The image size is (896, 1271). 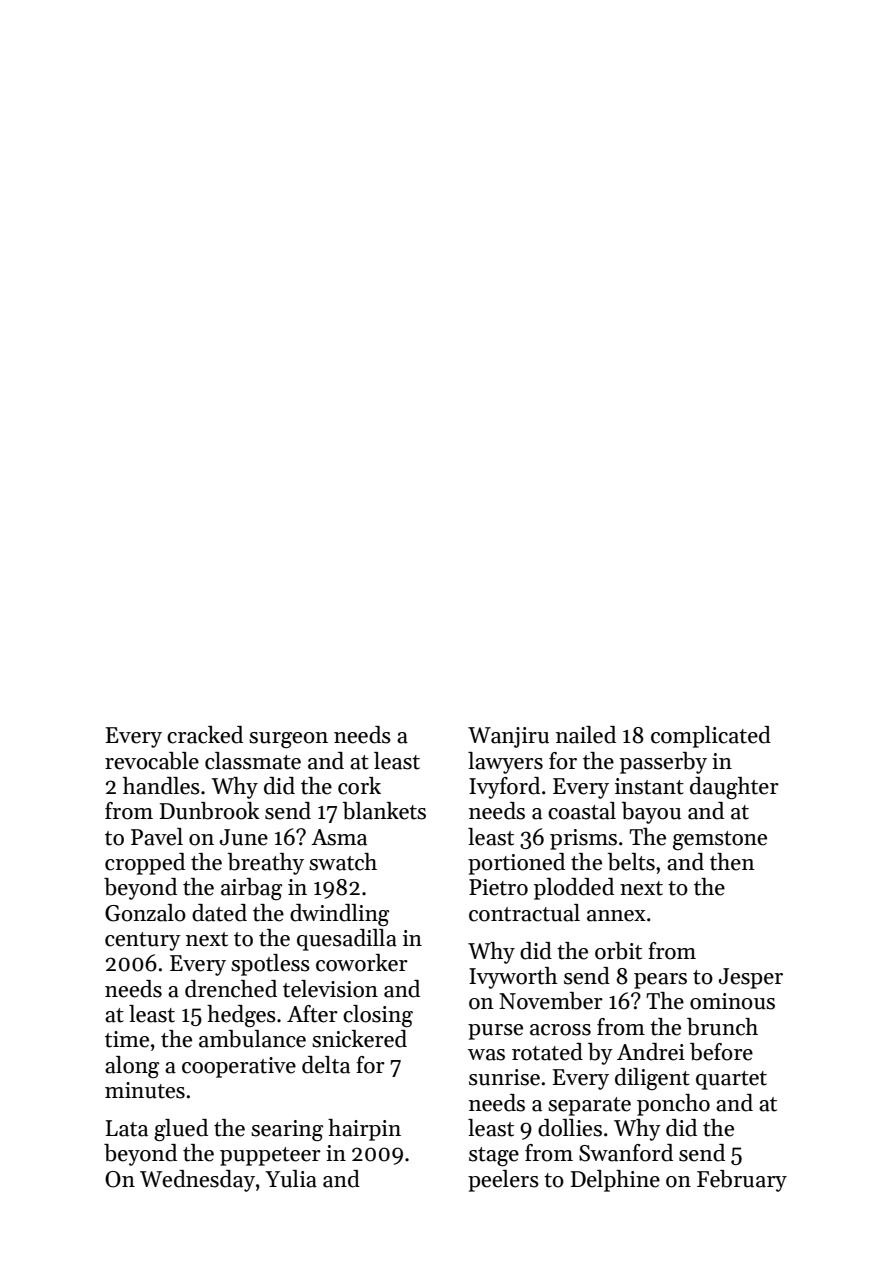 What do you see at coordinates (731, 1080) in the screenshot?
I see `quartet` at bounding box center [731, 1080].
